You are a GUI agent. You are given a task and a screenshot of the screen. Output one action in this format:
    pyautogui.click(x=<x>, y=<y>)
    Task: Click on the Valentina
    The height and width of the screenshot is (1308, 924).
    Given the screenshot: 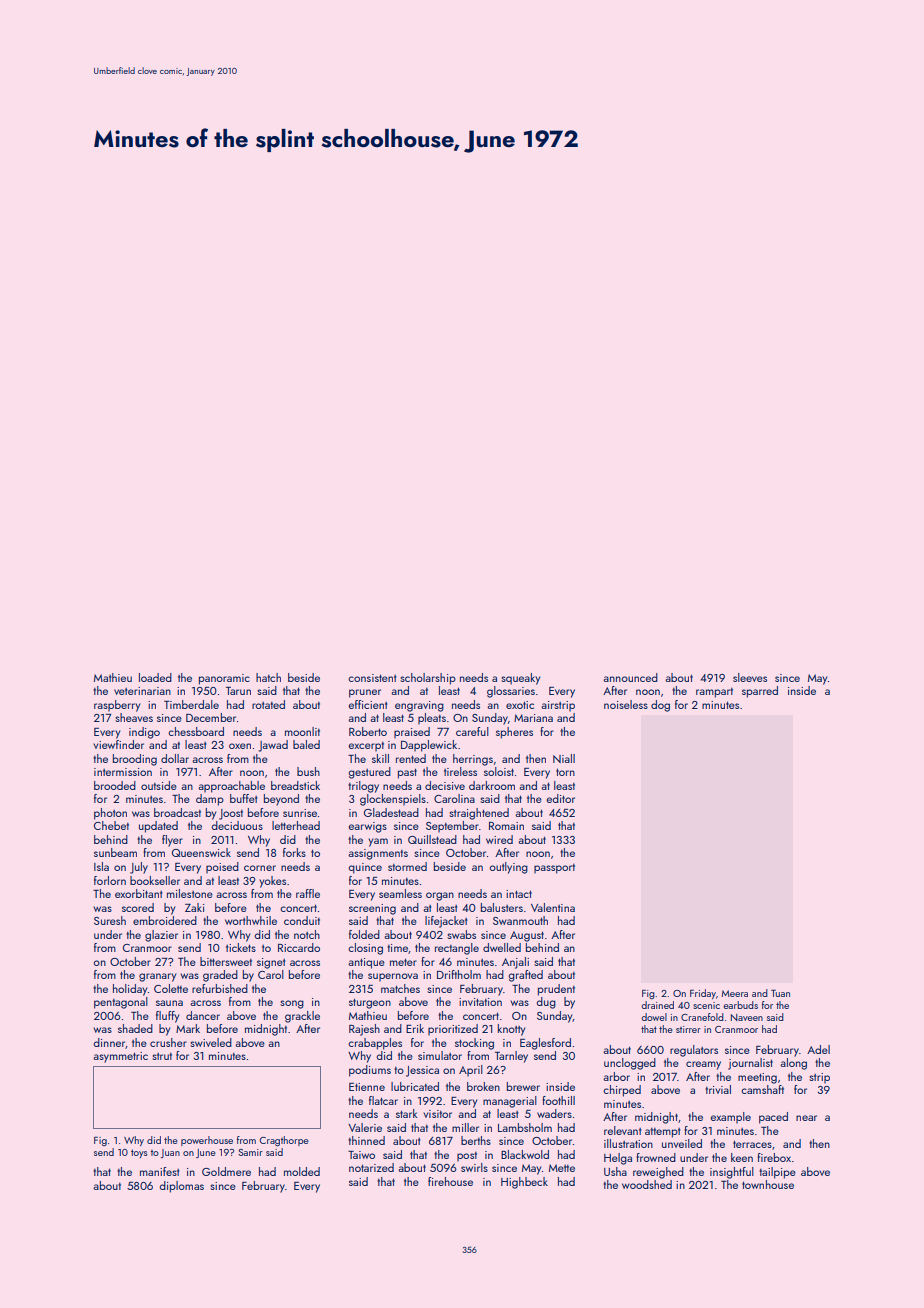 What is the action you would take?
    pyautogui.click(x=553, y=907)
